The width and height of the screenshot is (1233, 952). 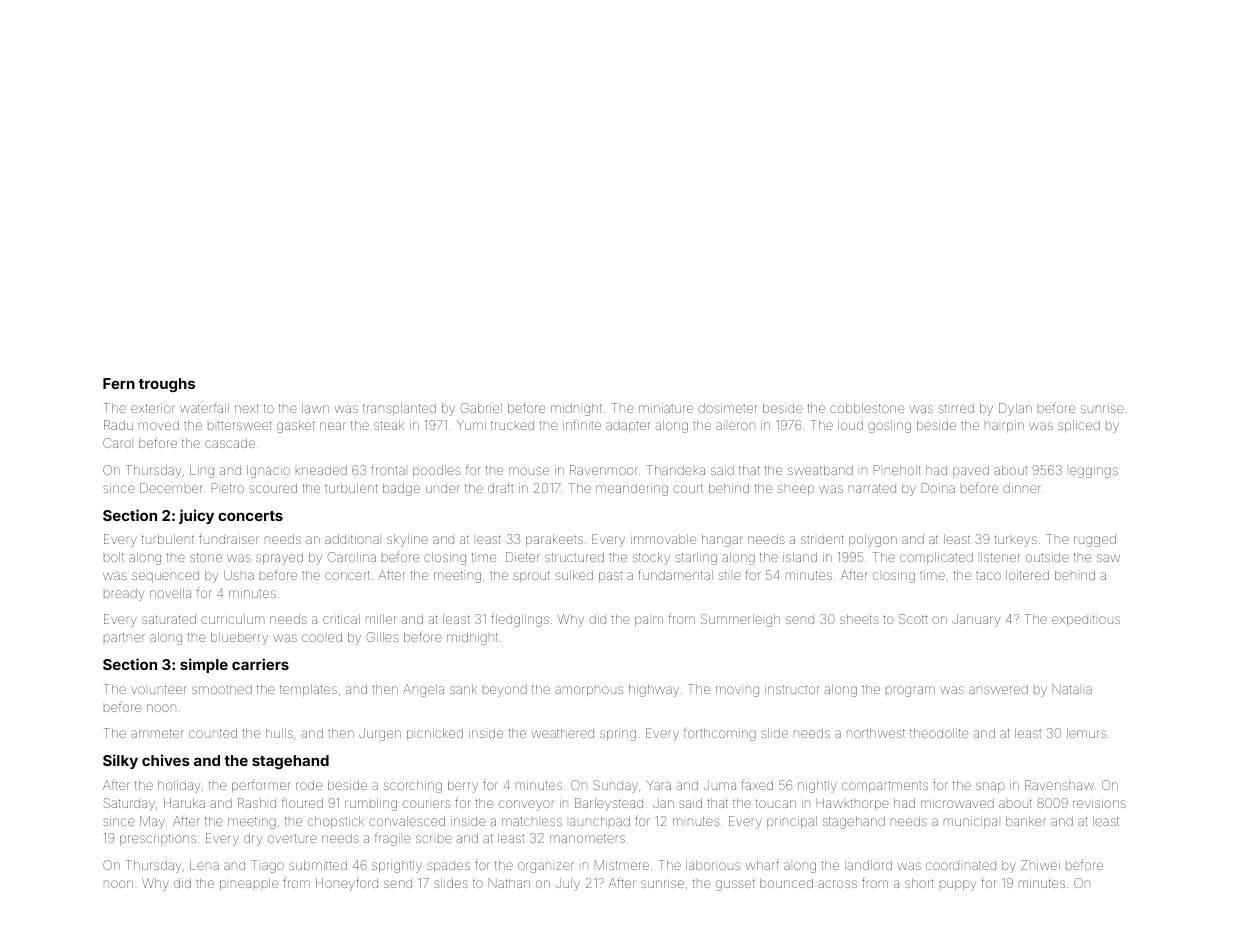 I want to click on under, so click(x=443, y=489).
